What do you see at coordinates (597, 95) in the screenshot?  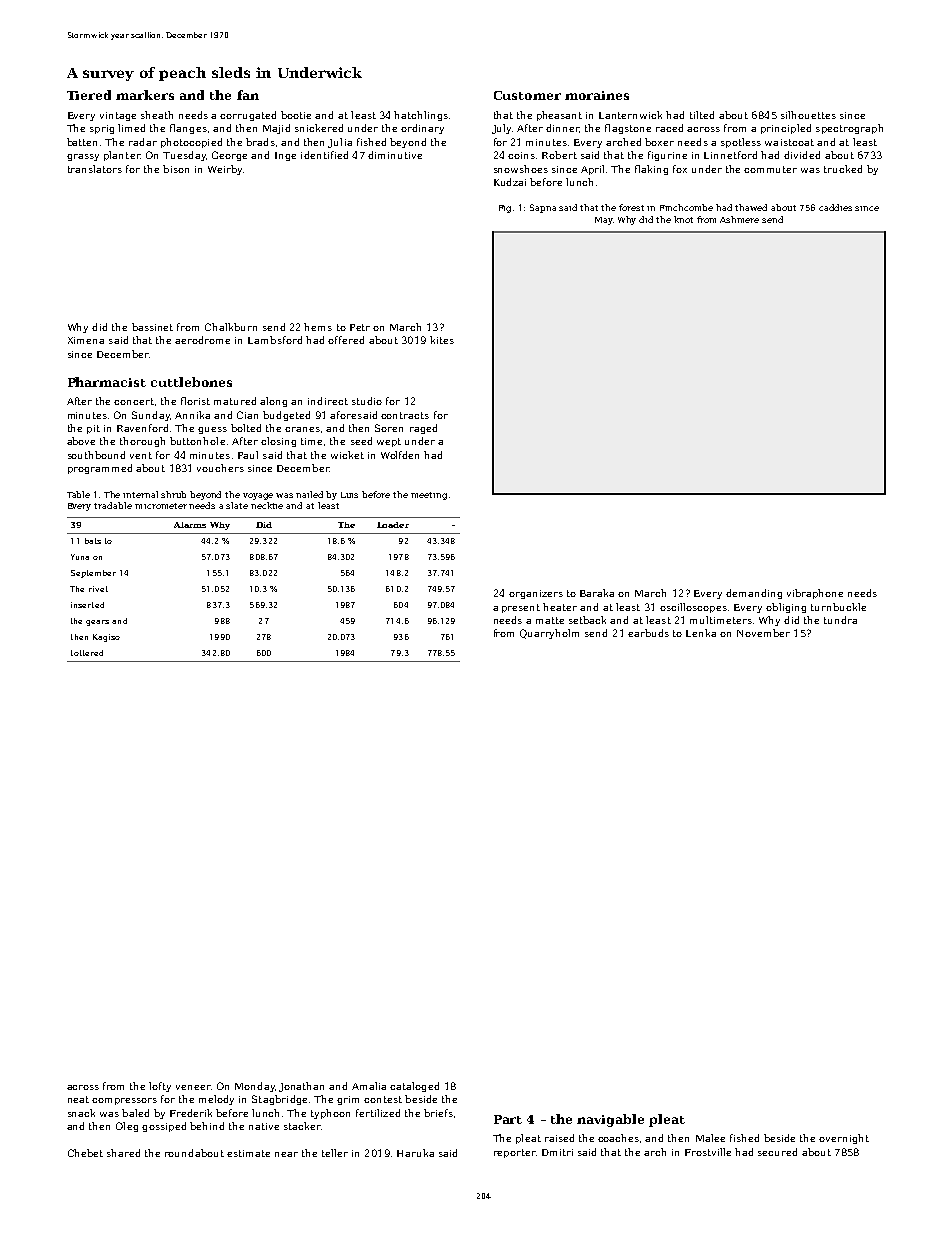 I see `moraines` at bounding box center [597, 95].
